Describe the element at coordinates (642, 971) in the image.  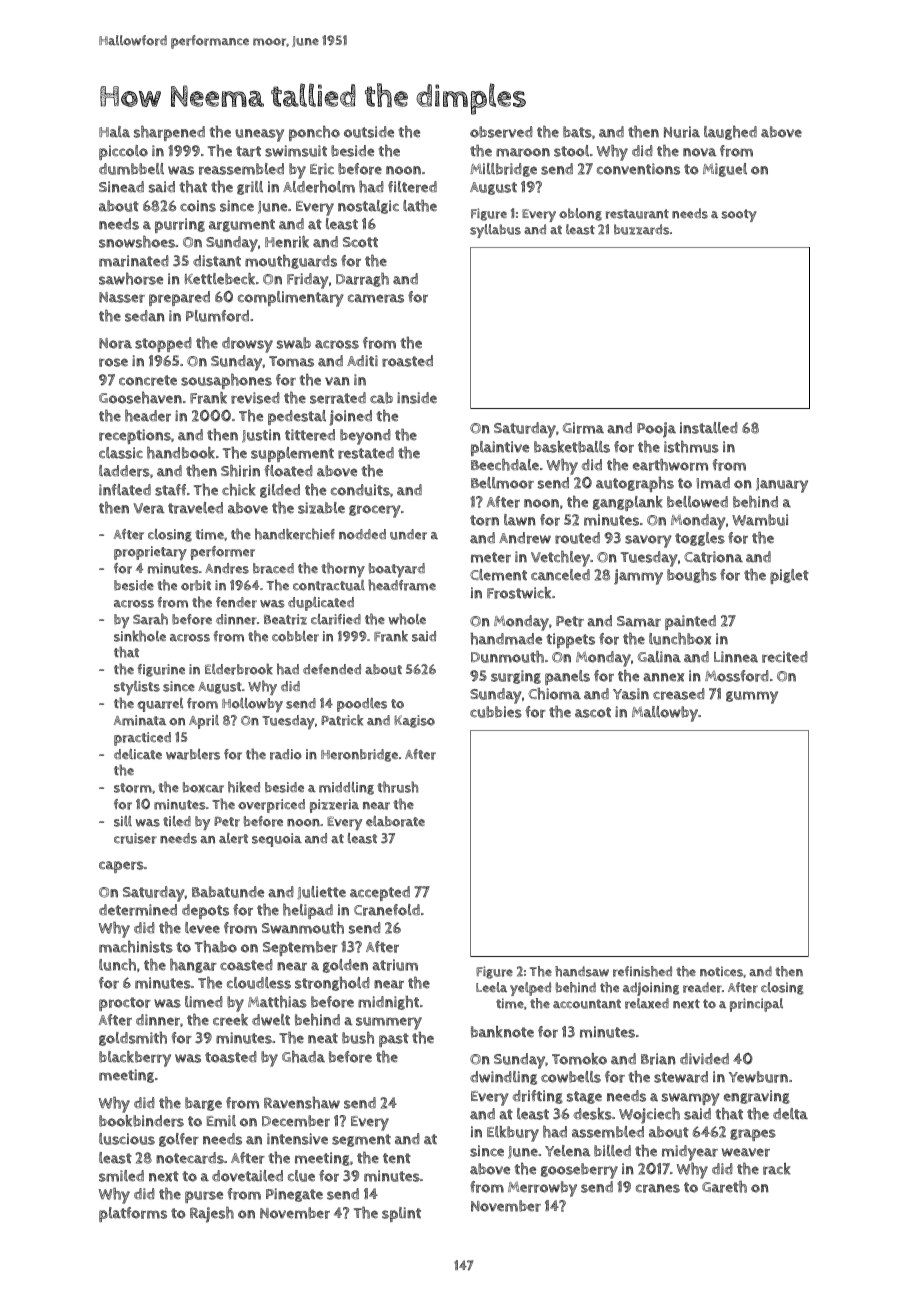
I see `refinished` at that location.
